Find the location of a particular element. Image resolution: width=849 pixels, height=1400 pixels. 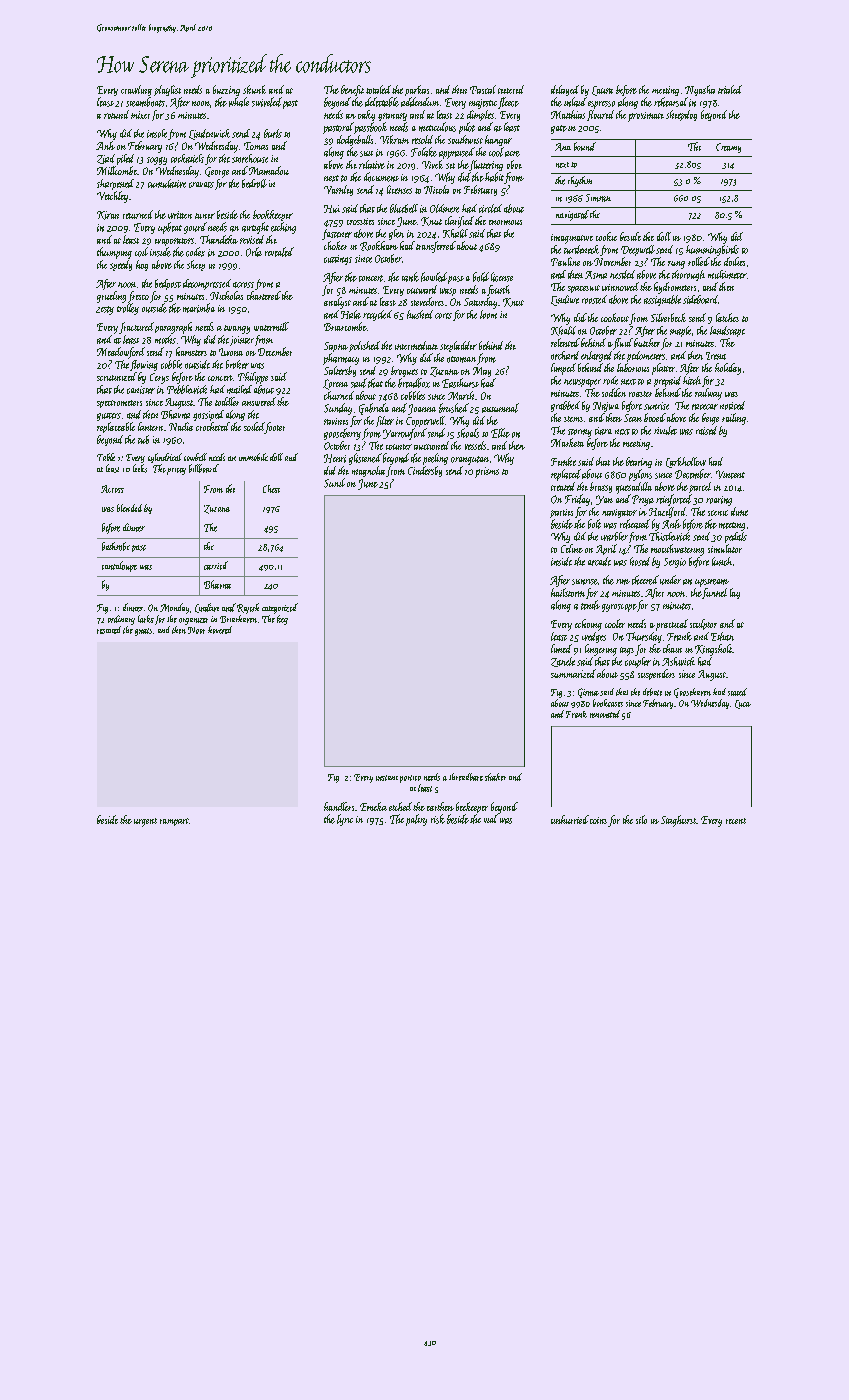

rehearsal is located at coordinates (671, 102).
